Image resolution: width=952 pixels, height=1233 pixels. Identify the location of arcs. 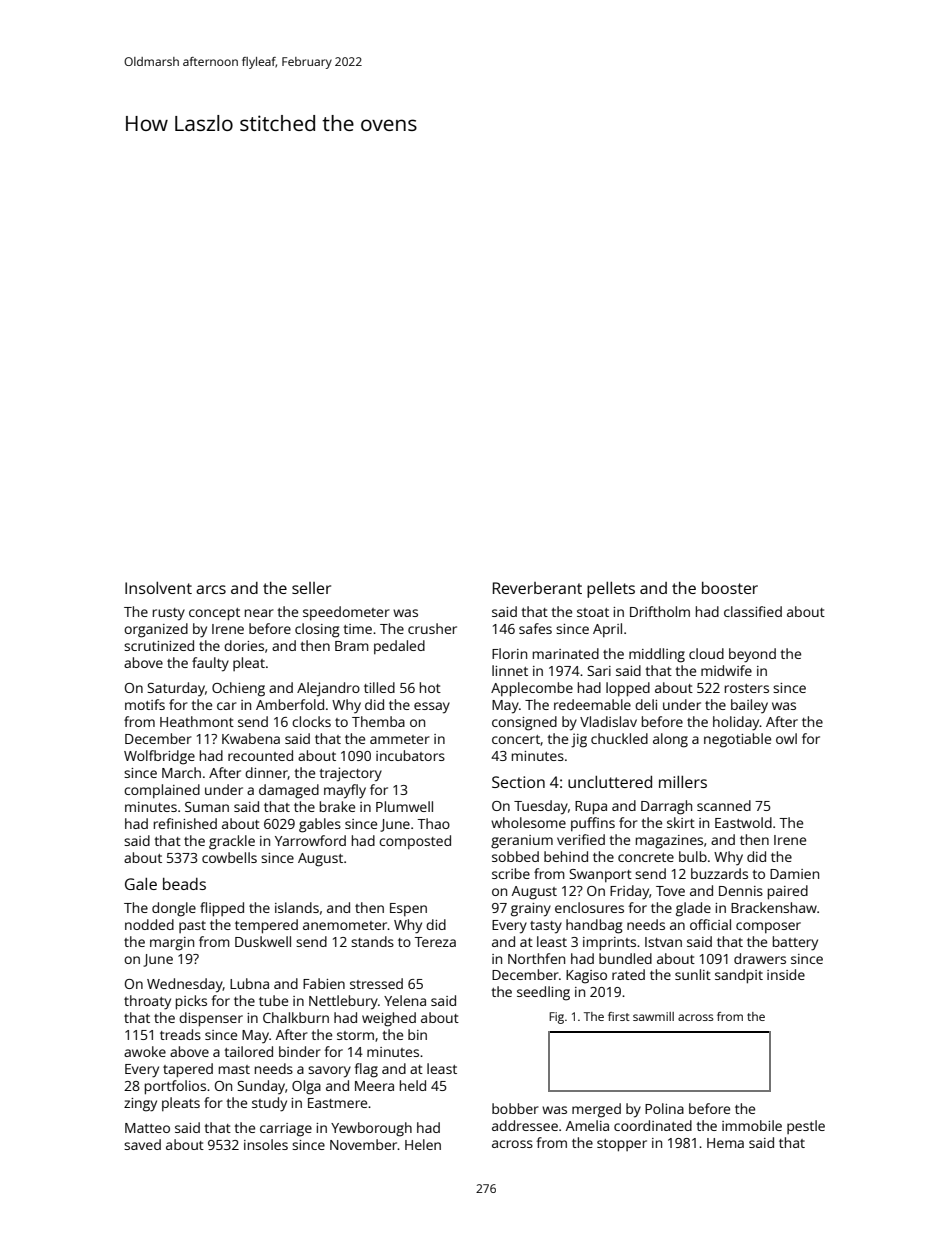
(211, 589).
